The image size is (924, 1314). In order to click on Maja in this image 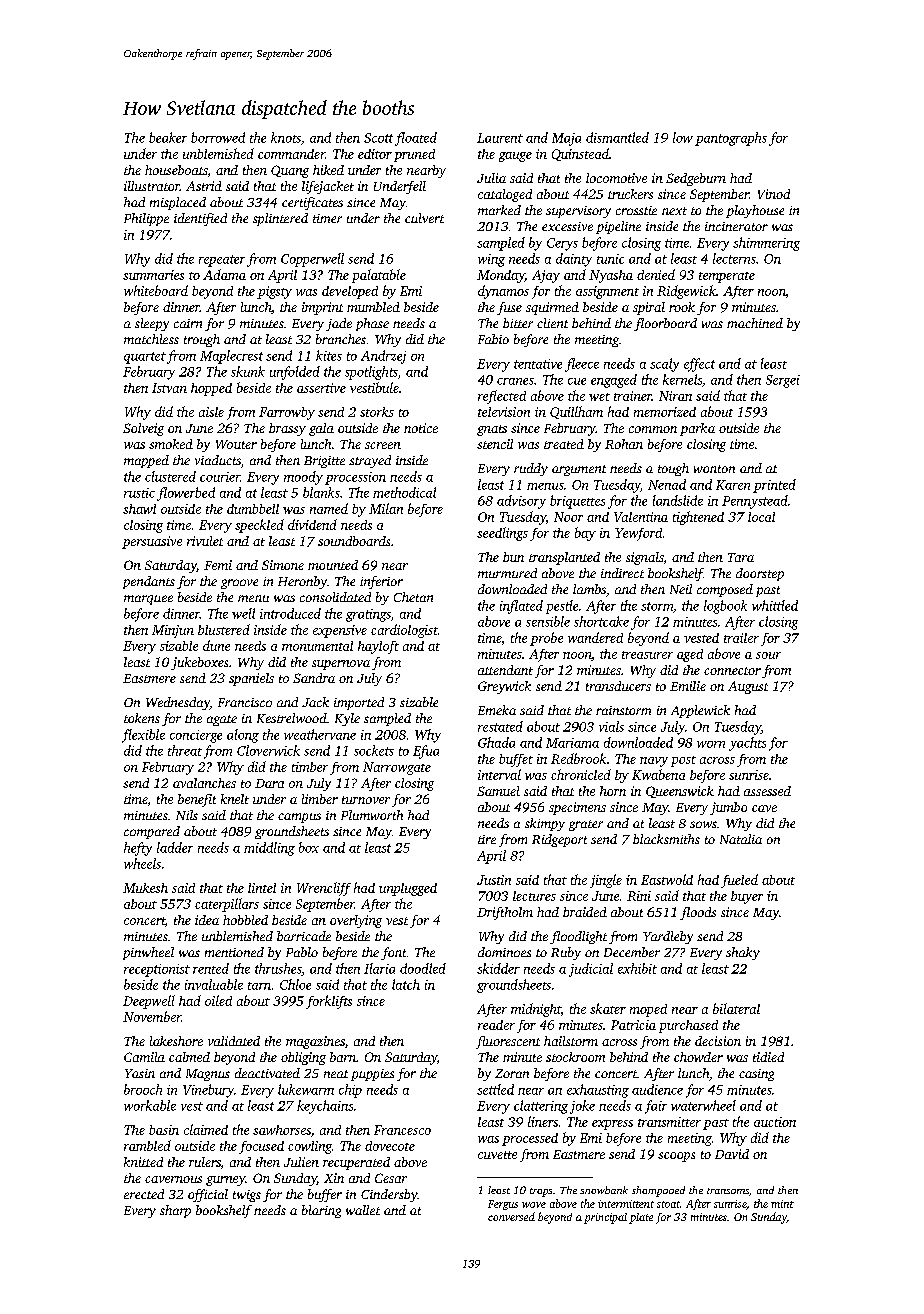, I will do `click(566, 139)`.
